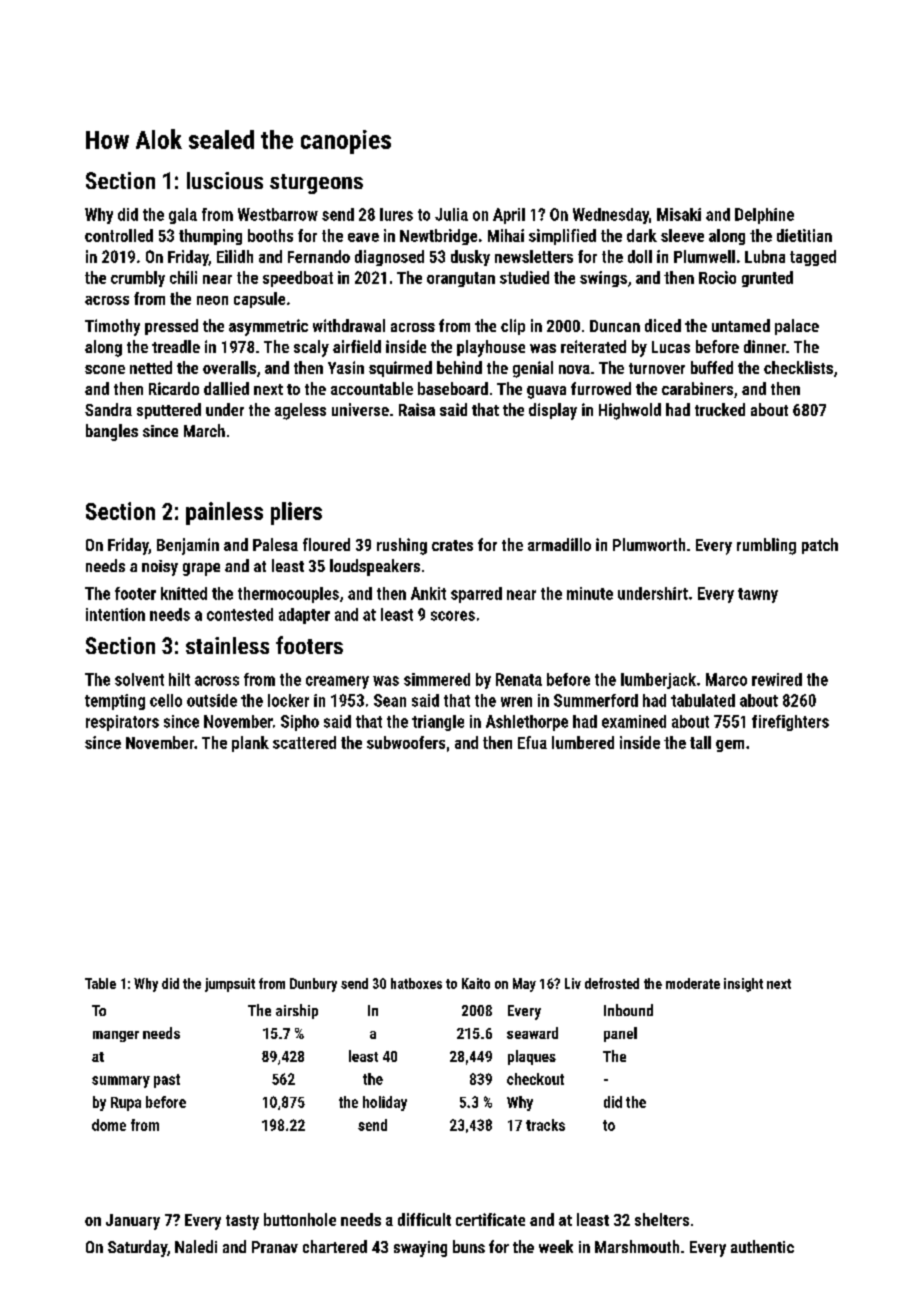  Describe the element at coordinates (720, 409) in the image. I see `trucked` at that location.
